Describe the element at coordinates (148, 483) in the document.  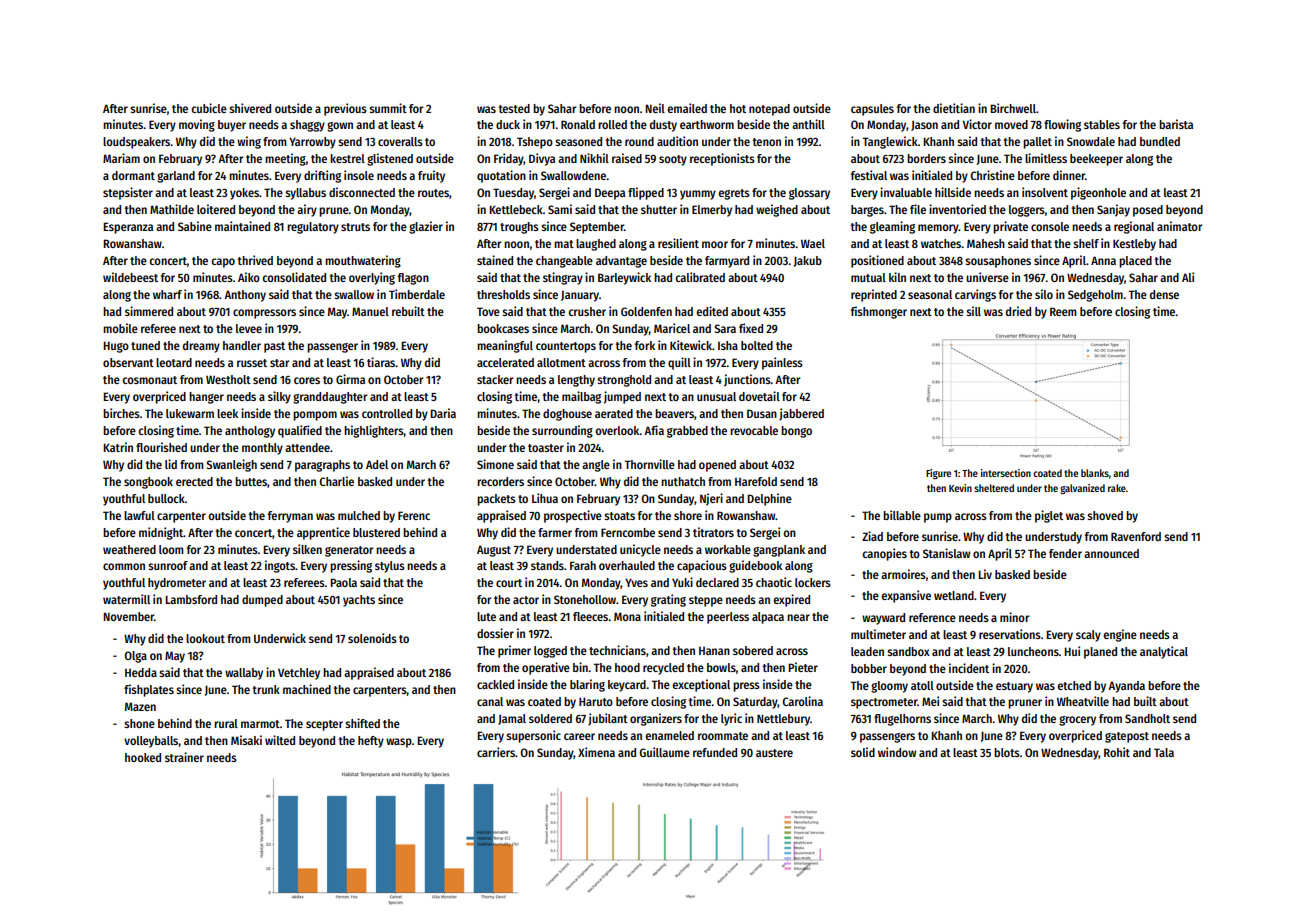
I see `songbook` at that location.
